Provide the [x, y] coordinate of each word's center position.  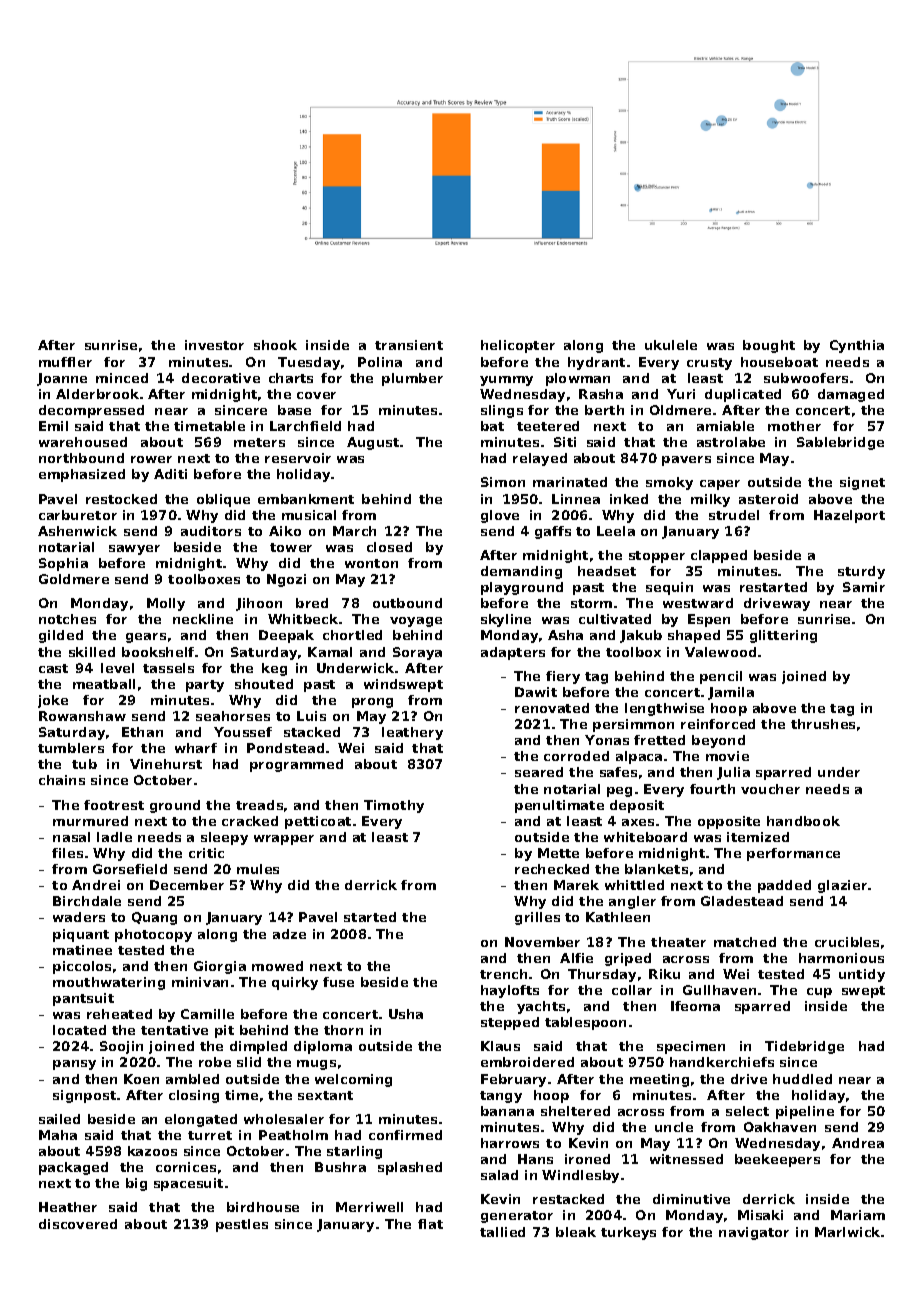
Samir [864, 587]
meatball [104, 684]
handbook [803, 821]
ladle [114, 837]
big [136, 1184]
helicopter [518, 346]
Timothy [394, 806]
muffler [65, 362]
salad [499, 1175]
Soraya [417, 653]
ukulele [671, 345]
